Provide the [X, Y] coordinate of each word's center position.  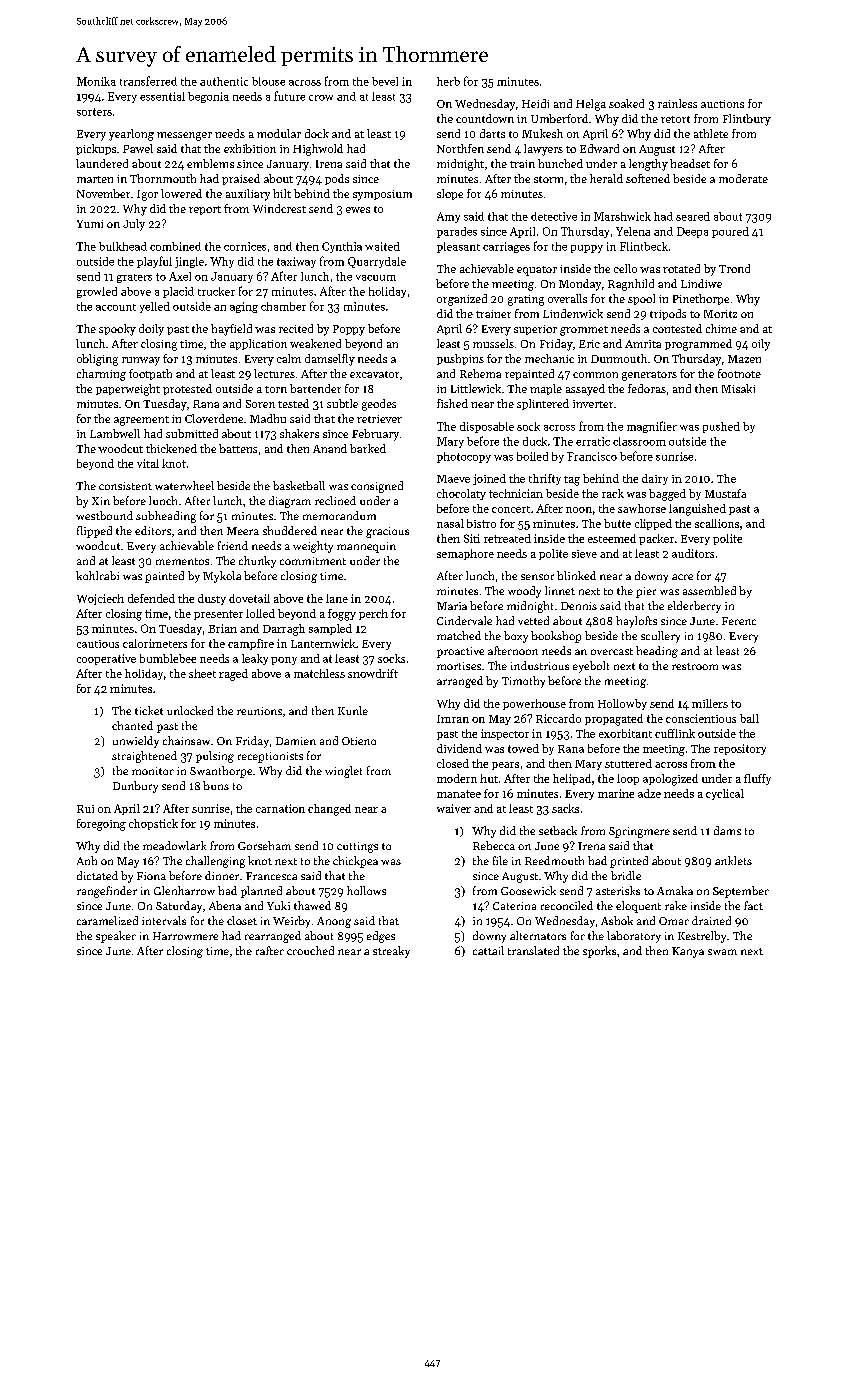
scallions [717, 523]
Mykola [222, 577]
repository [740, 749]
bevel [385, 81]
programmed [698, 345]
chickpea [355, 862]
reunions [259, 711]
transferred [148, 81]
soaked [626, 103]
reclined [335, 500]
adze [649, 793]
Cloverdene [214, 418]
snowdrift [373, 673]
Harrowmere [185, 936]
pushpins [460, 359]
